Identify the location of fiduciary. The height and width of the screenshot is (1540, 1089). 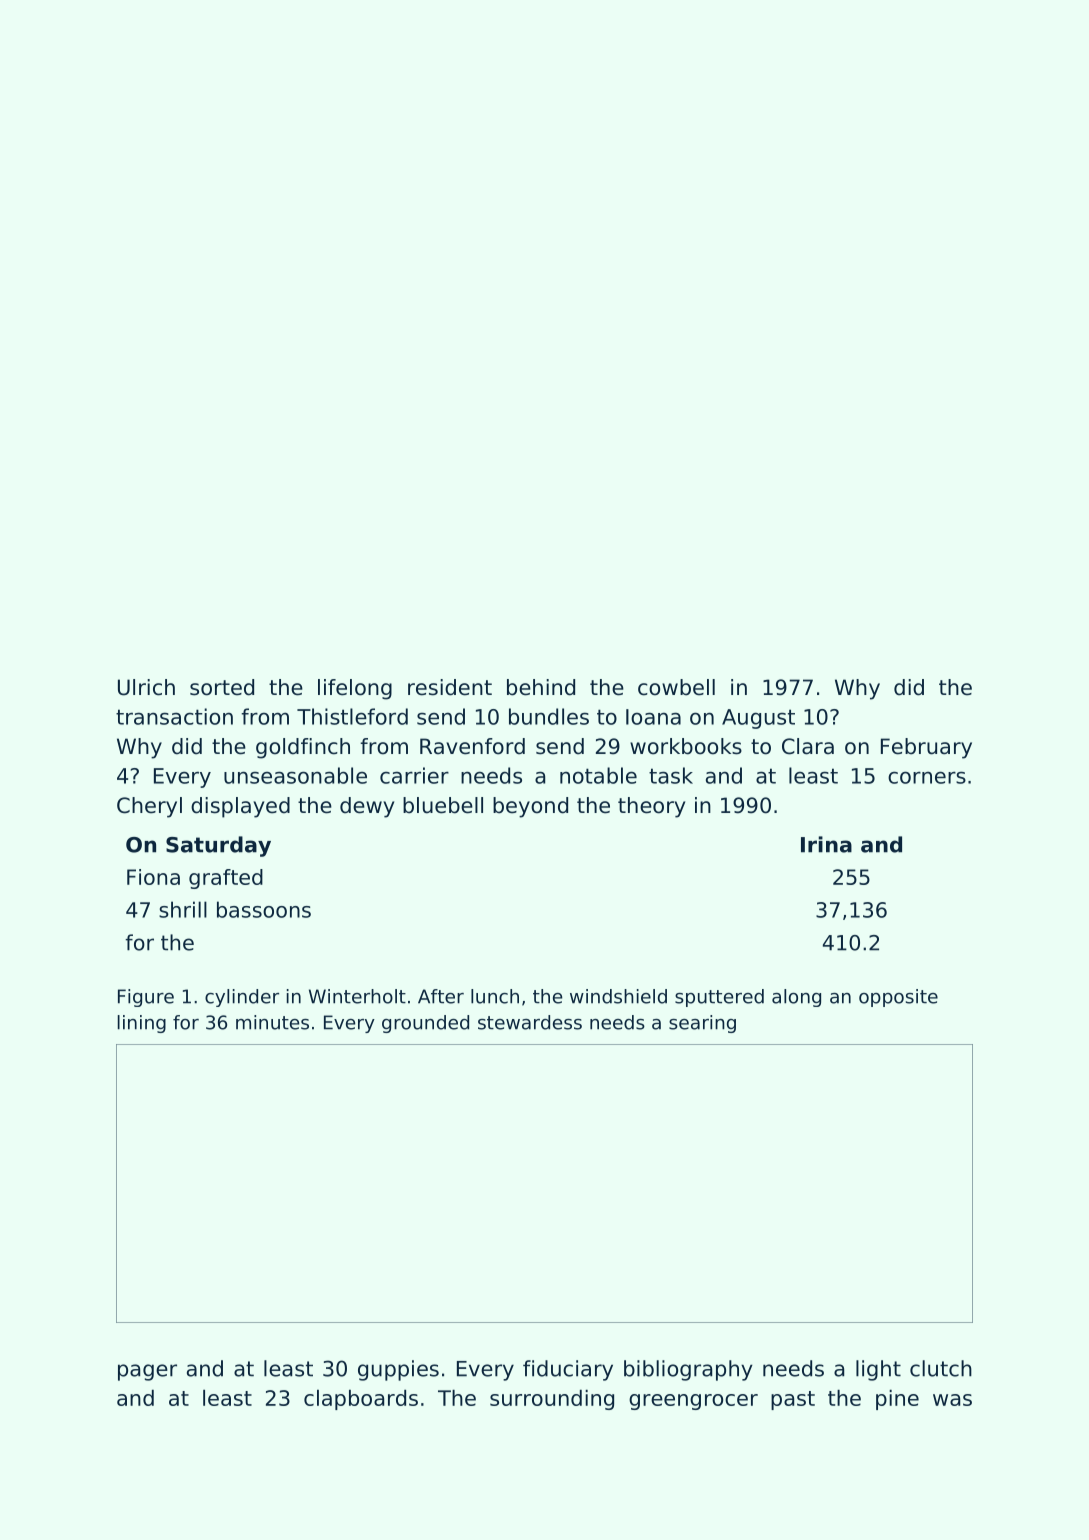
(568, 1370).
